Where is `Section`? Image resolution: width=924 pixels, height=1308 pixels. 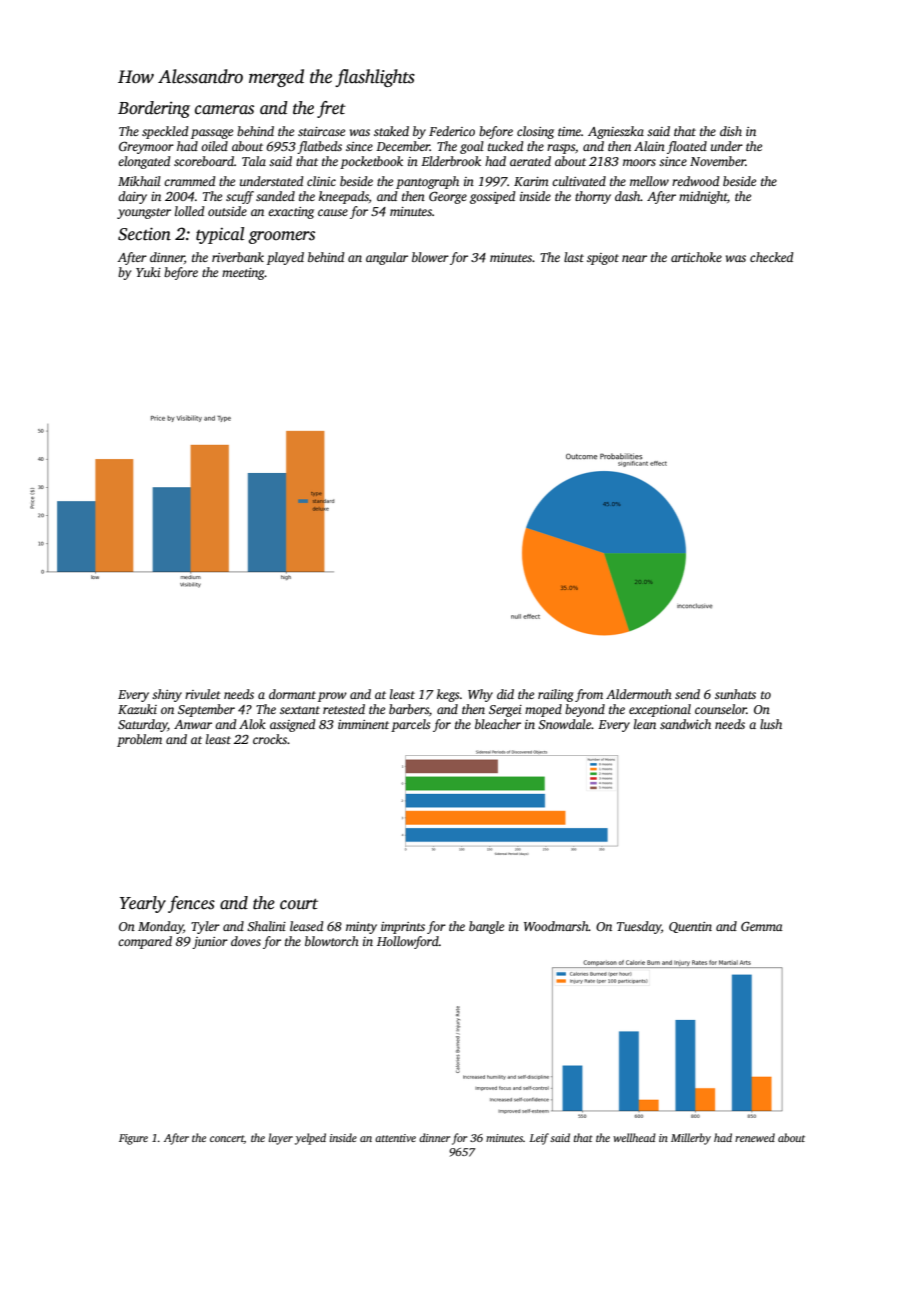
Section is located at coordinates (144, 234).
